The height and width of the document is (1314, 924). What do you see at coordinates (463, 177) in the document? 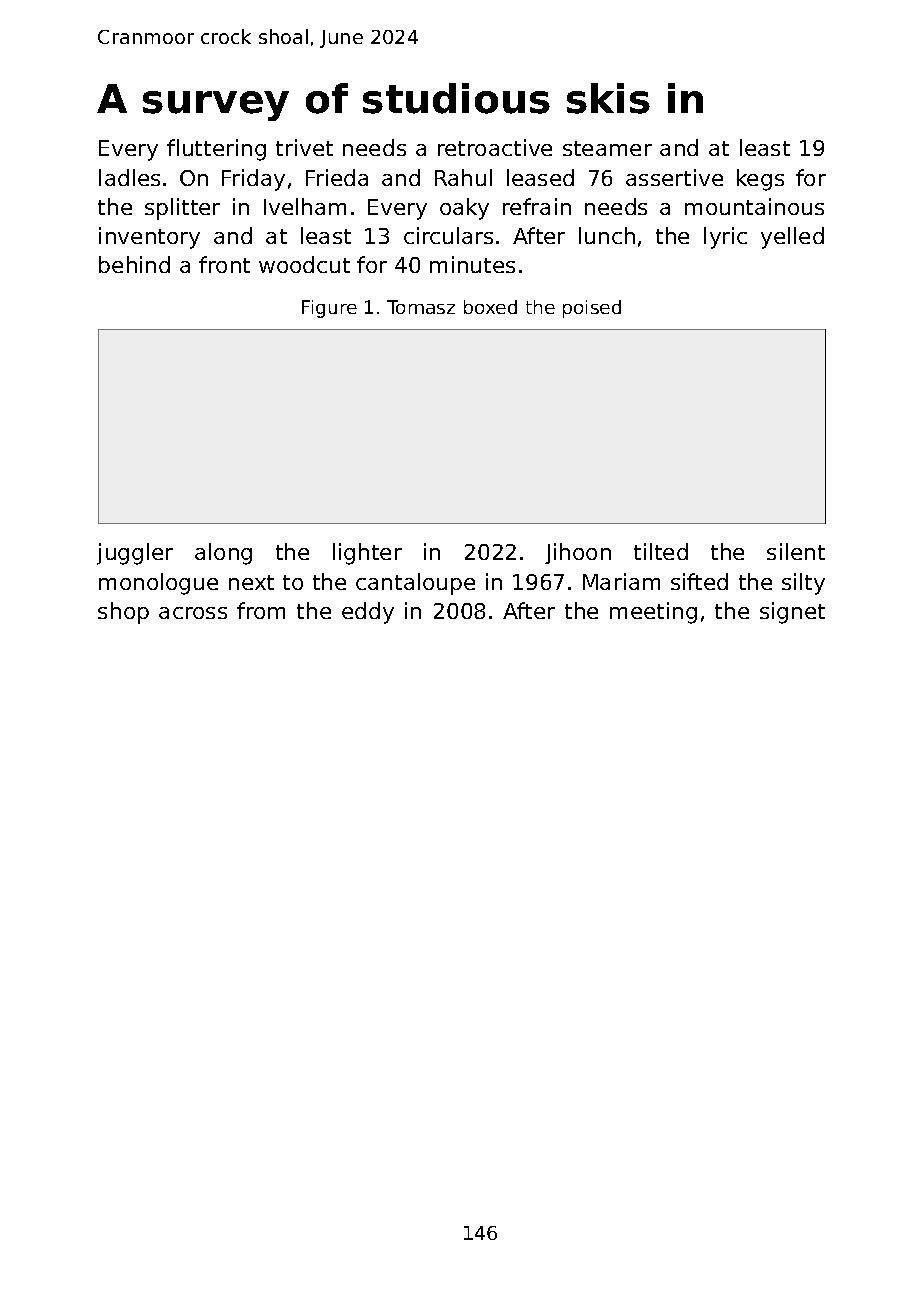
I see `Rahul` at bounding box center [463, 177].
